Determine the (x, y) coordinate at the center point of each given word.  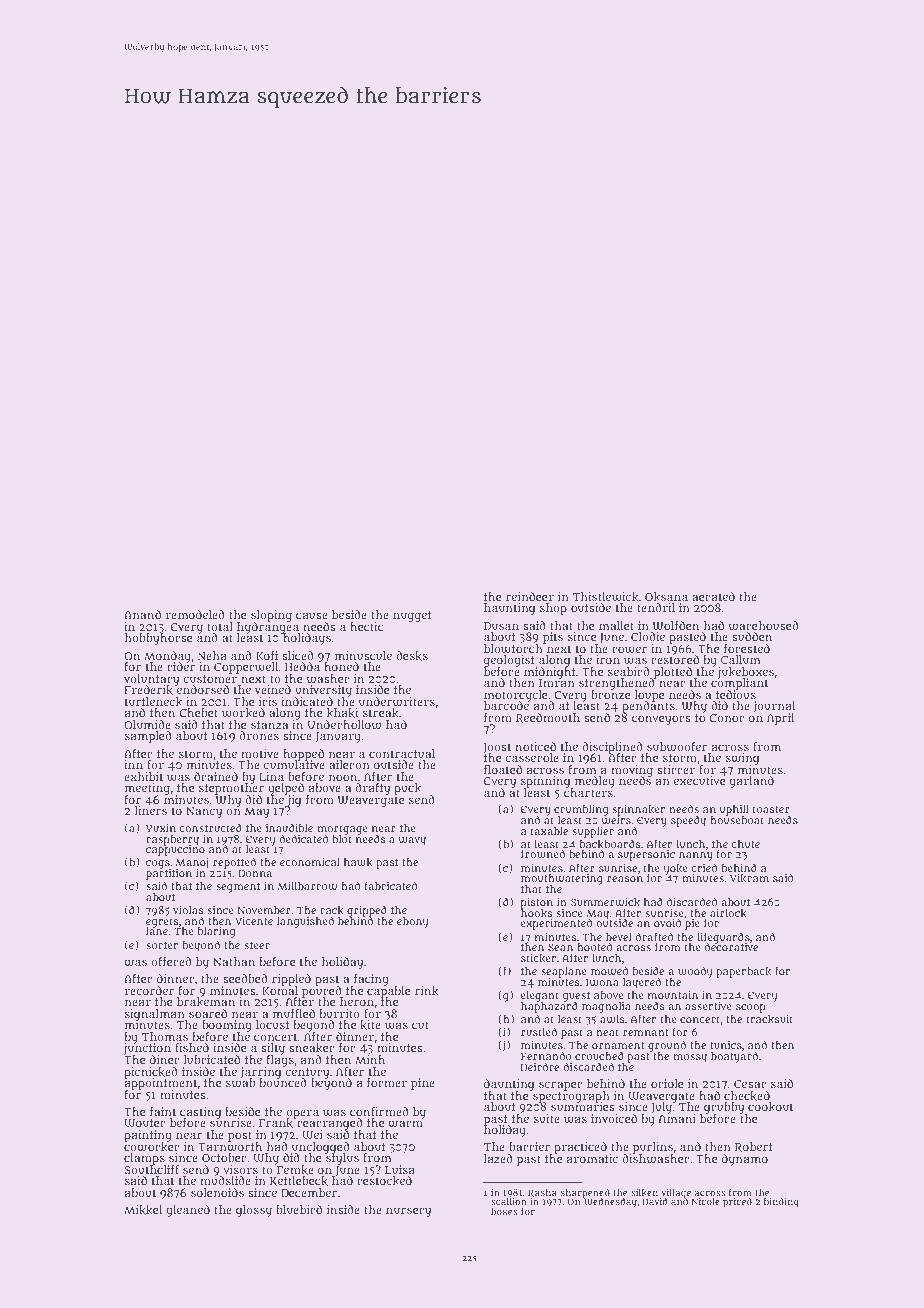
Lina (271, 776)
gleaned (188, 1211)
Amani (677, 1118)
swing (742, 759)
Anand (142, 614)
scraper (561, 1086)
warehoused (764, 626)
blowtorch (513, 649)
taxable (549, 831)
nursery (408, 1212)
